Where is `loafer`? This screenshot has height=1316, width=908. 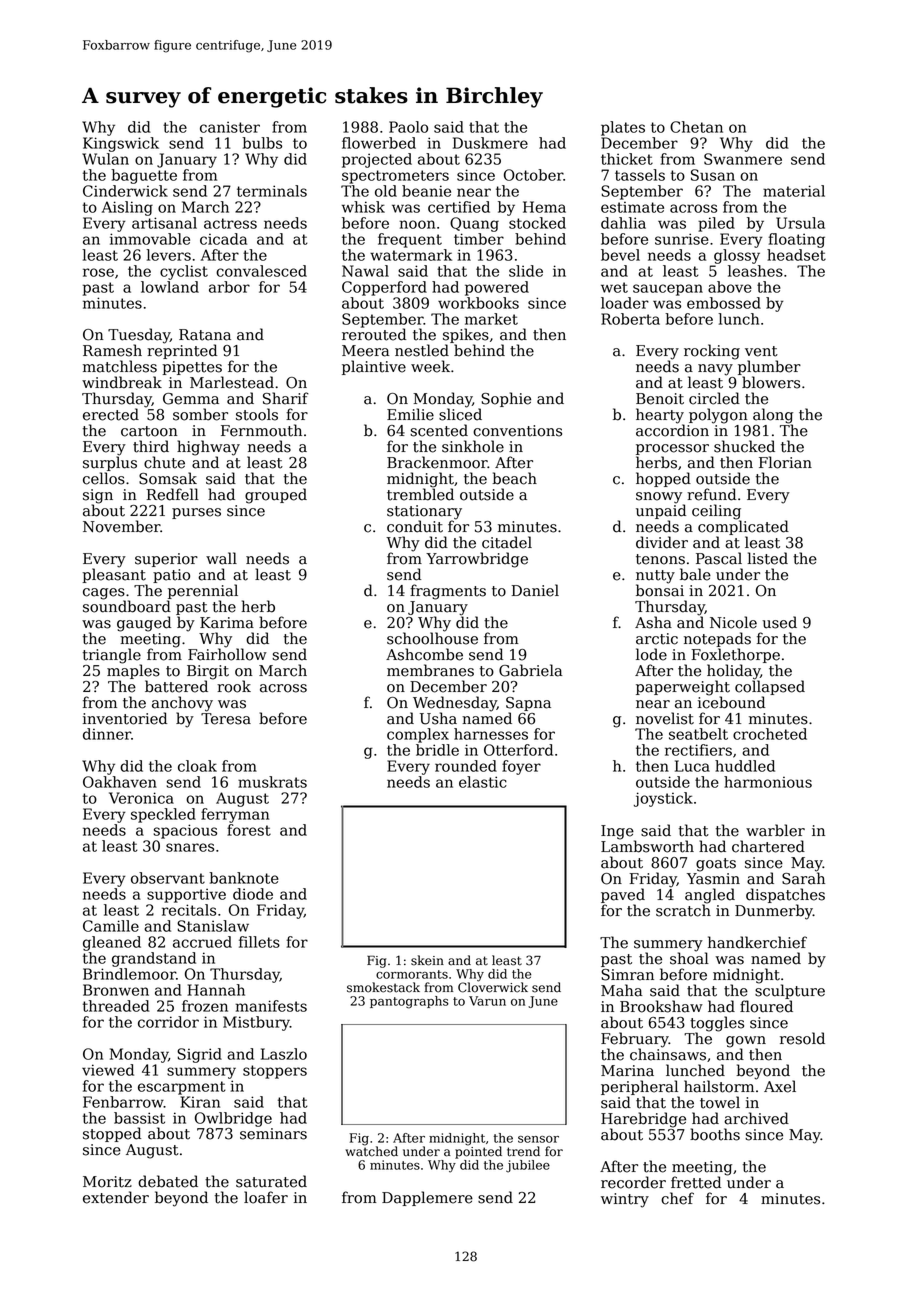
loafer is located at coordinates (266, 1197).
